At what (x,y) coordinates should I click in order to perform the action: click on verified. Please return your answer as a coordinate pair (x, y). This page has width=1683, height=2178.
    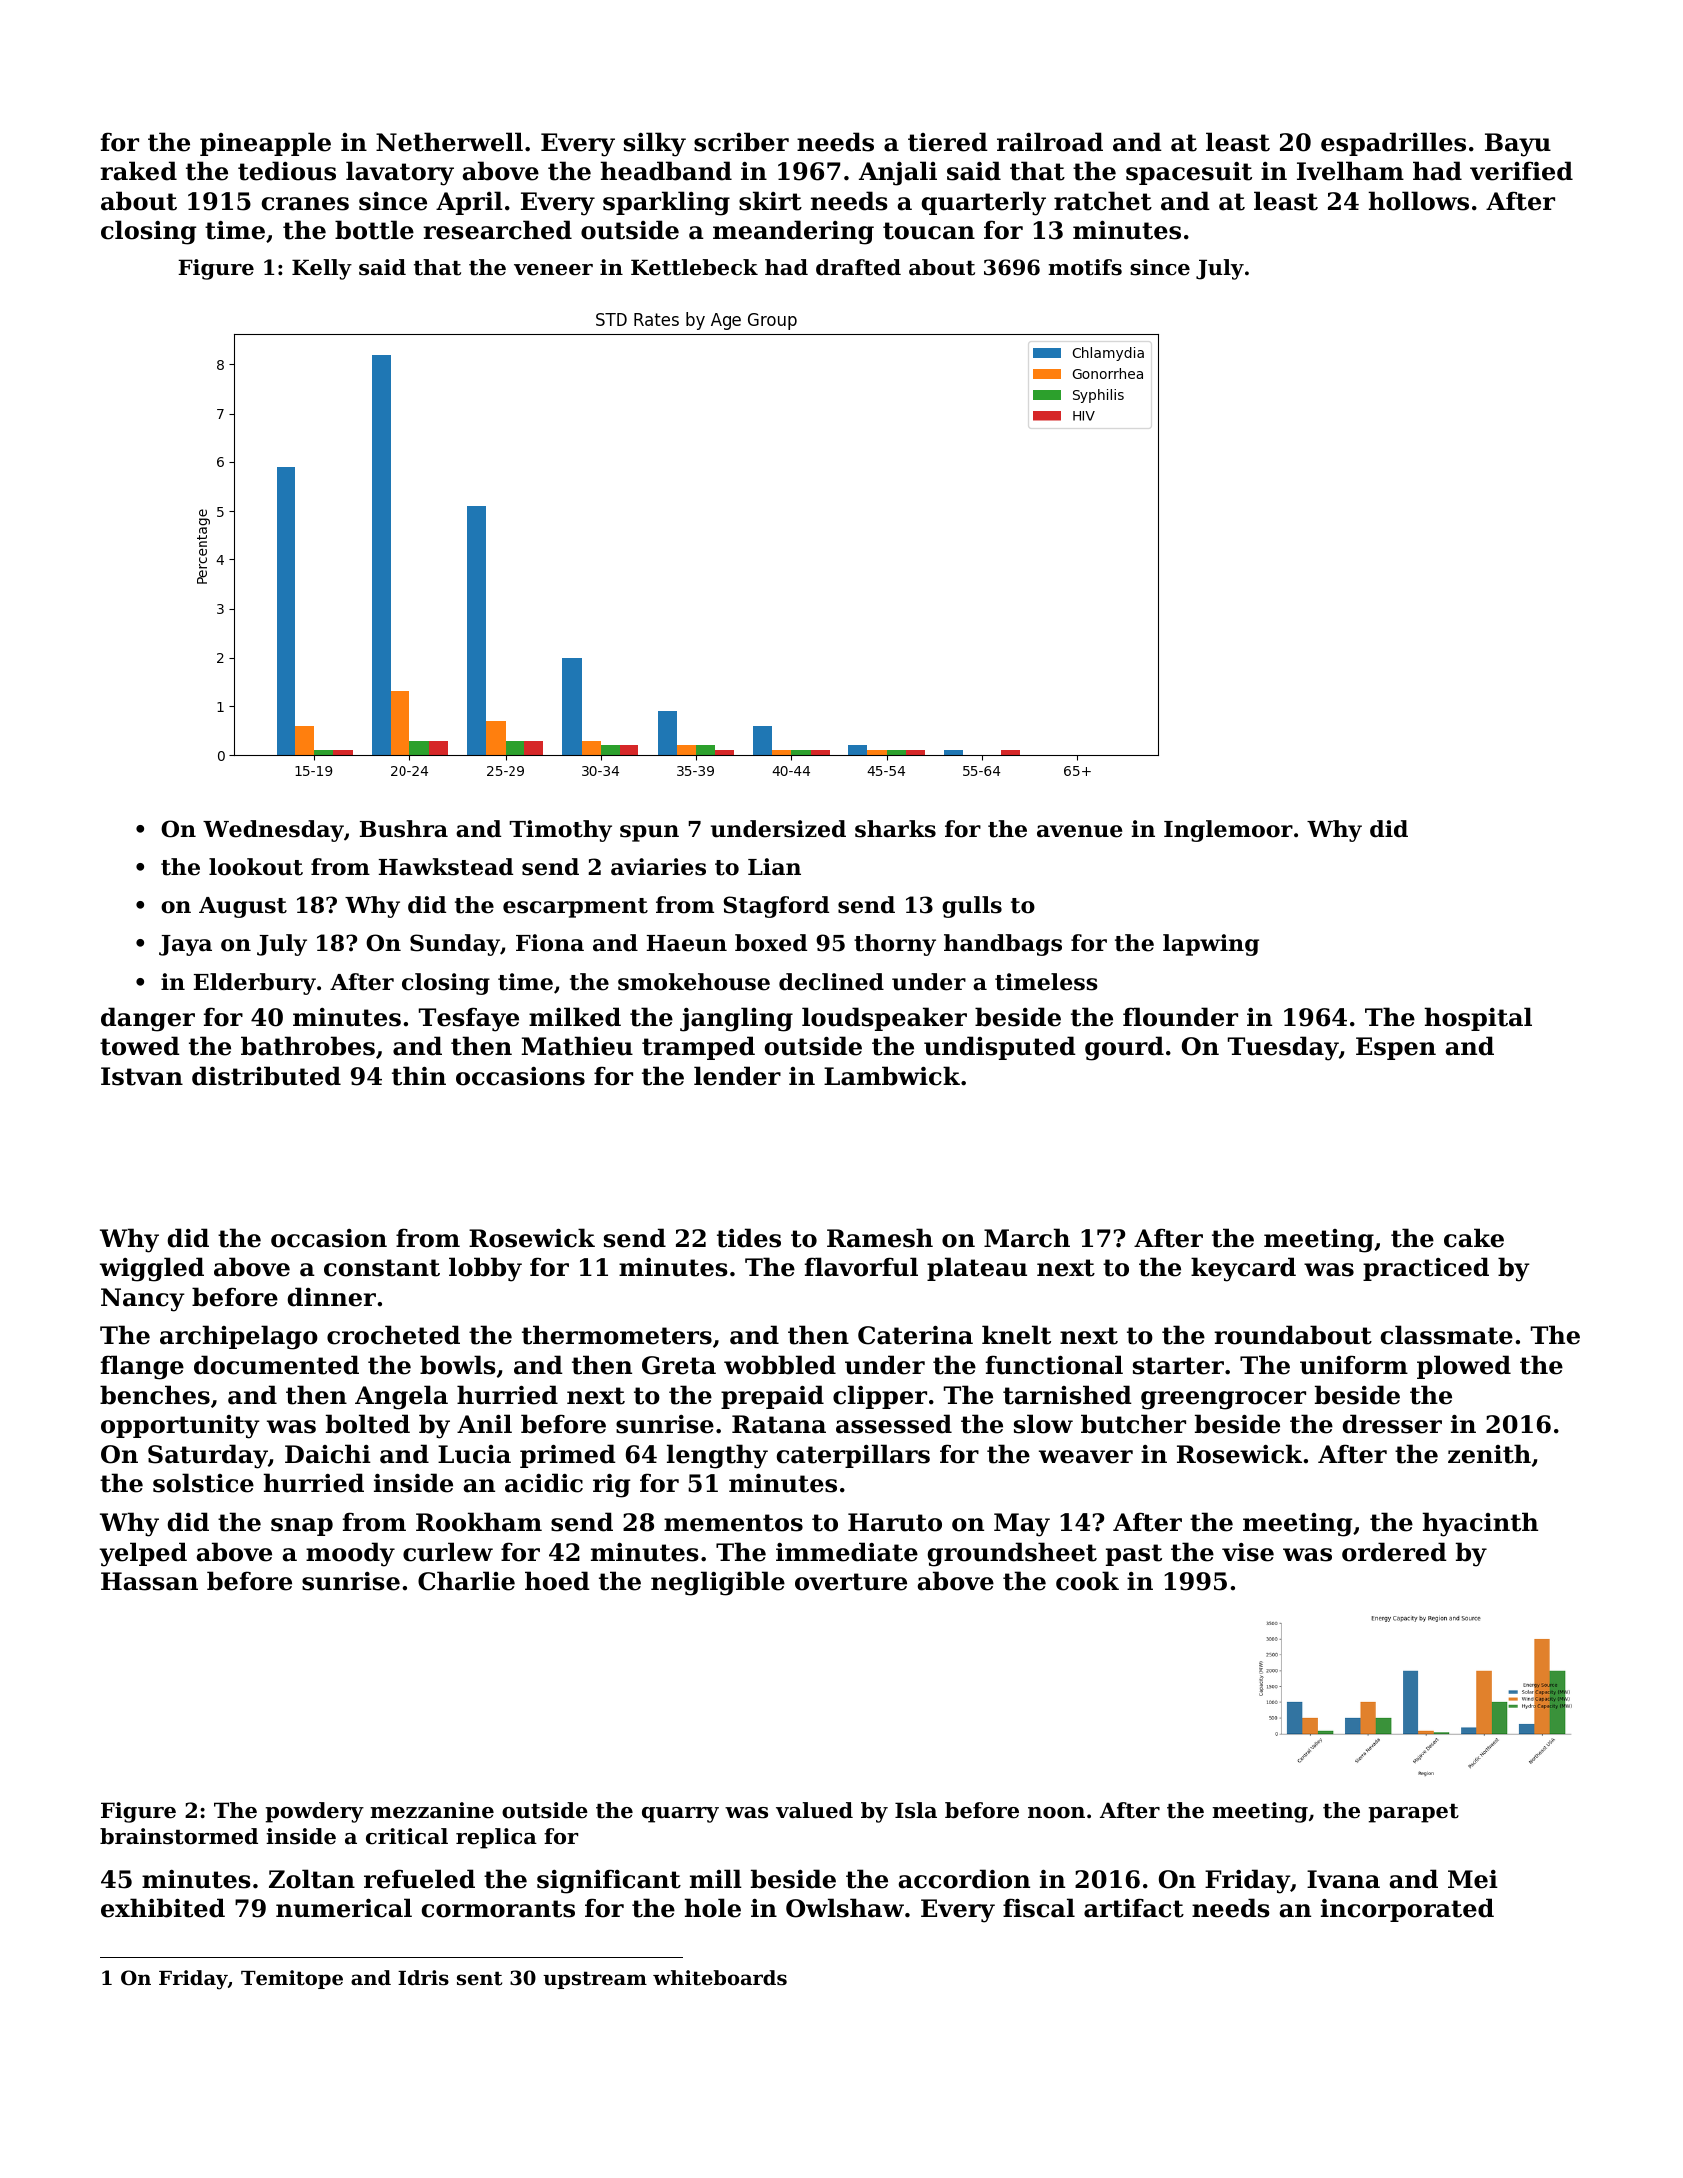
    Looking at the image, I should click on (1521, 171).
